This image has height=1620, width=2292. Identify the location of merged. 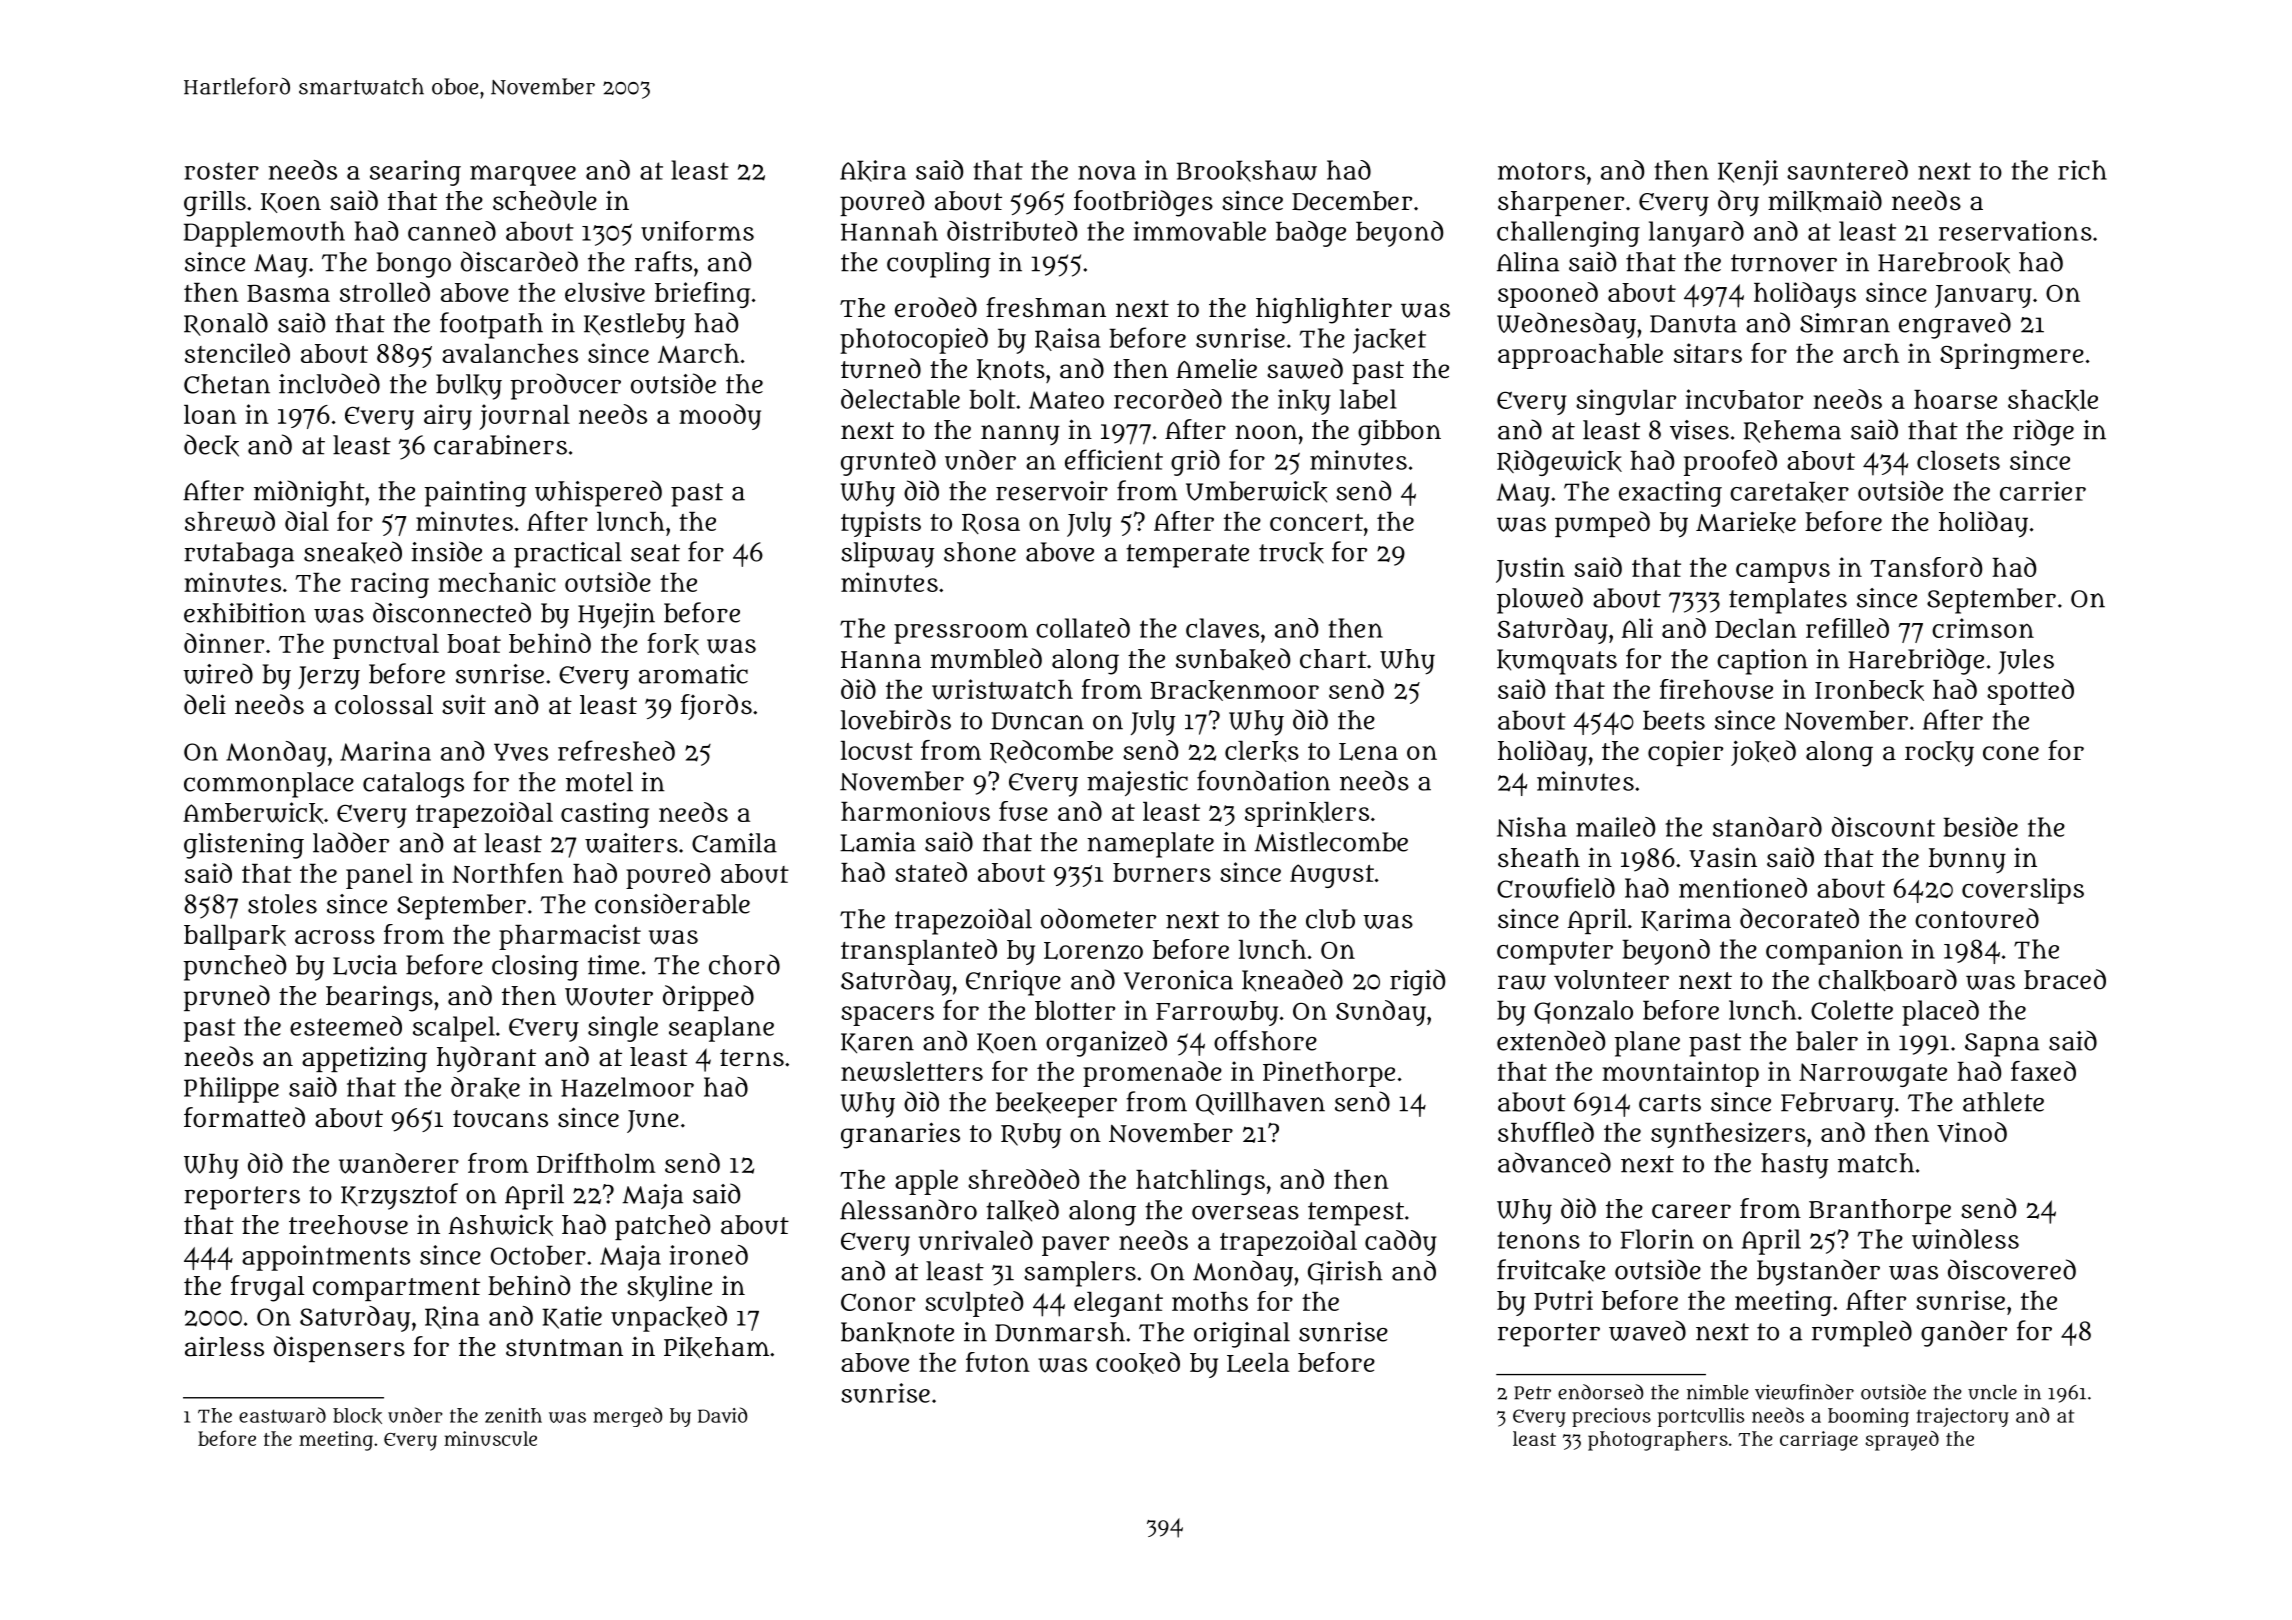
(627, 1417).
